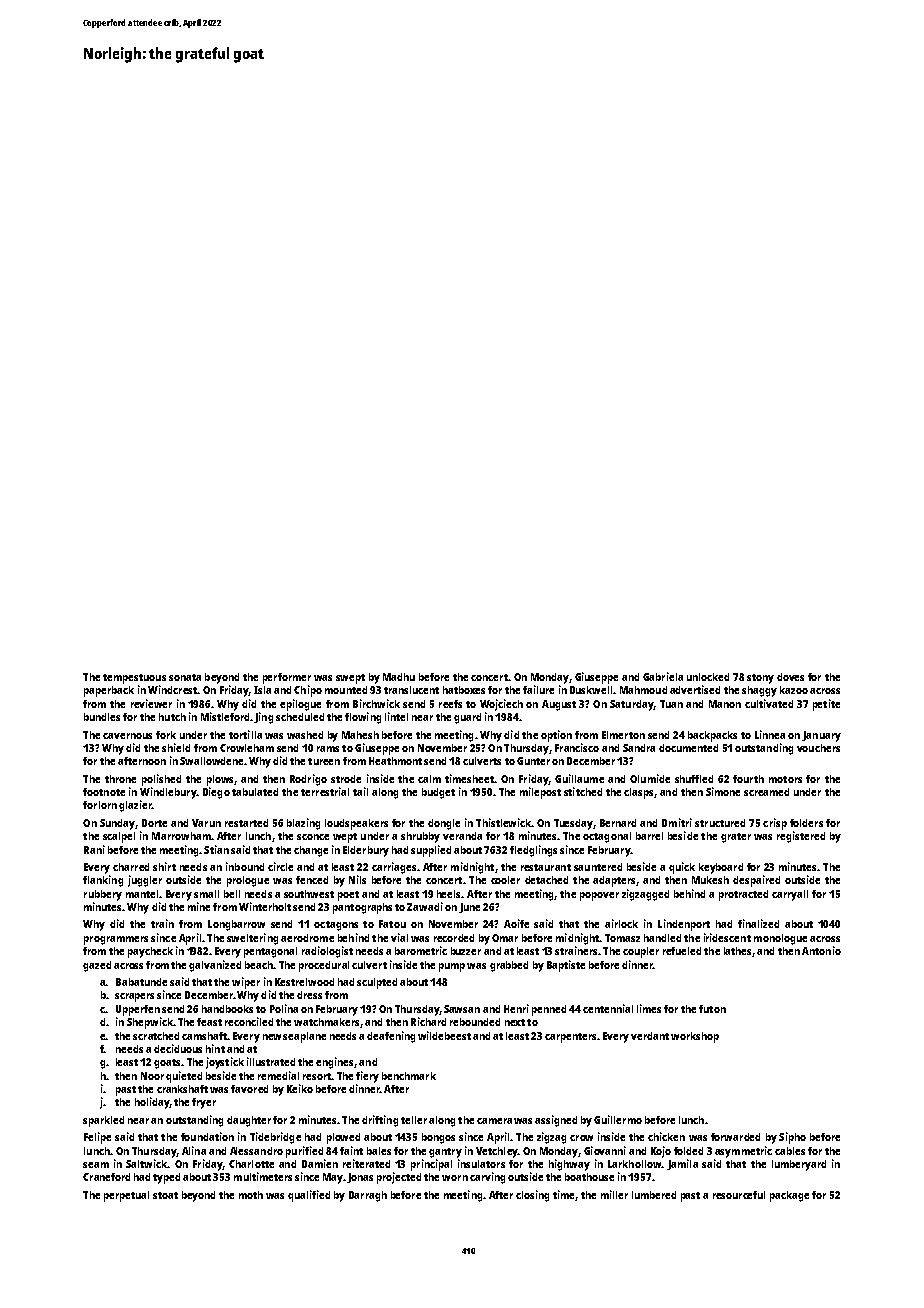  I want to click on holiday, so click(152, 1103).
